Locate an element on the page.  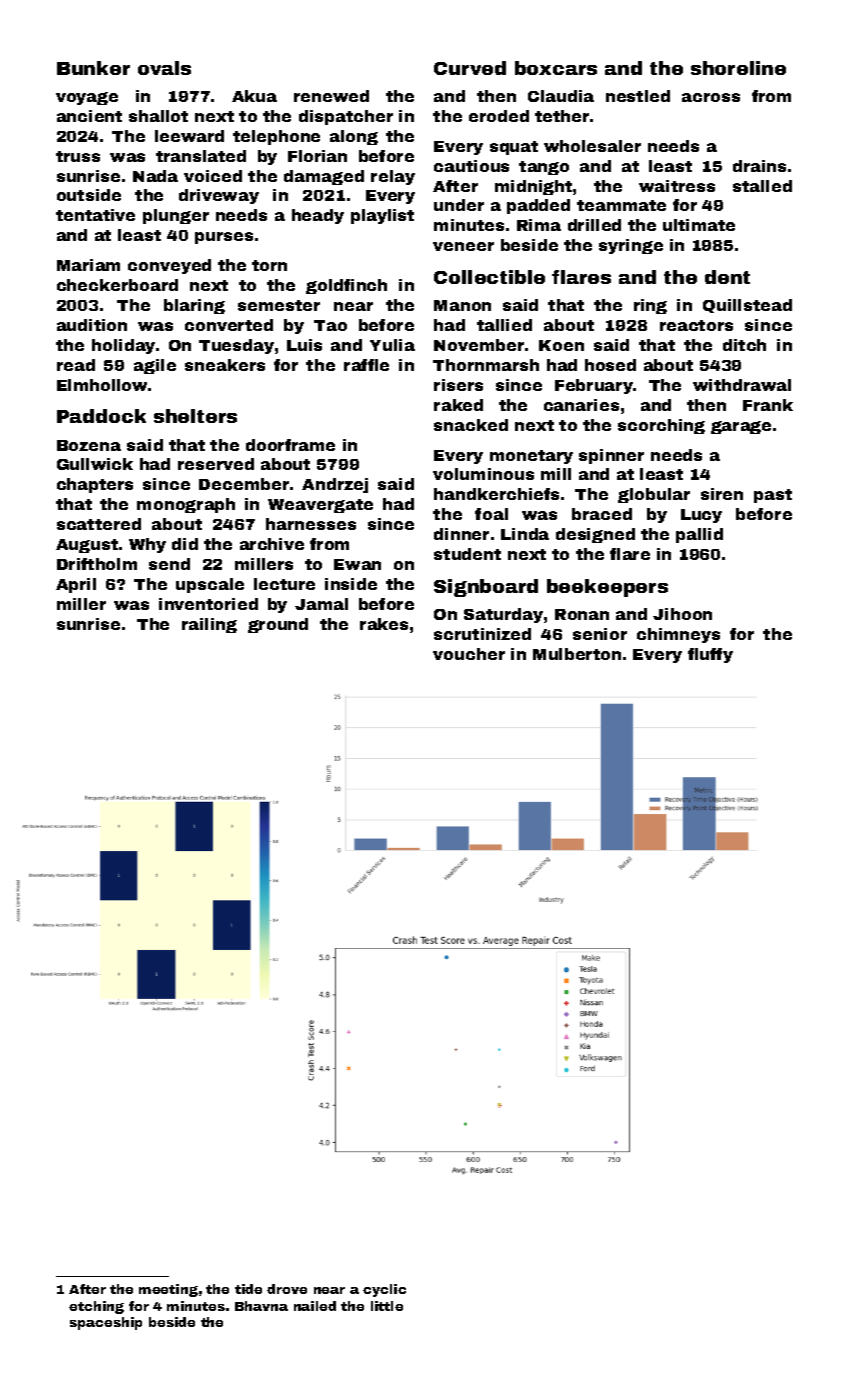
ultimate is located at coordinates (699, 225).
